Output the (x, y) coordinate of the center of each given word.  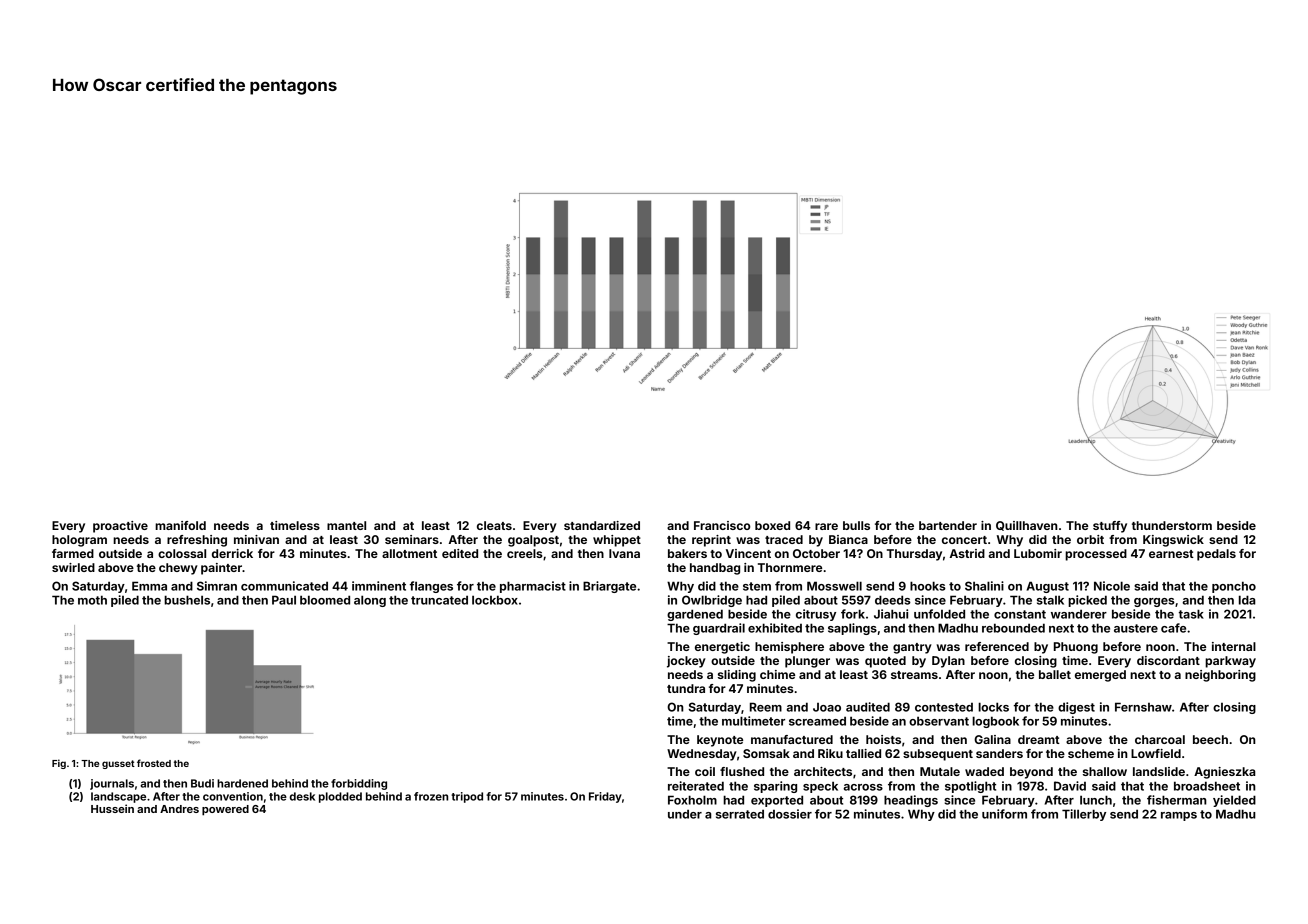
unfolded (939, 614)
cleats (494, 525)
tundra (686, 688)
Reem (766, 707)
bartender (948, 525)
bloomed (325, 600)
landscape (118, 797)
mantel (346, 525)
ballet (1055, 674)
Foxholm (692, 800)
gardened (695, 615)
